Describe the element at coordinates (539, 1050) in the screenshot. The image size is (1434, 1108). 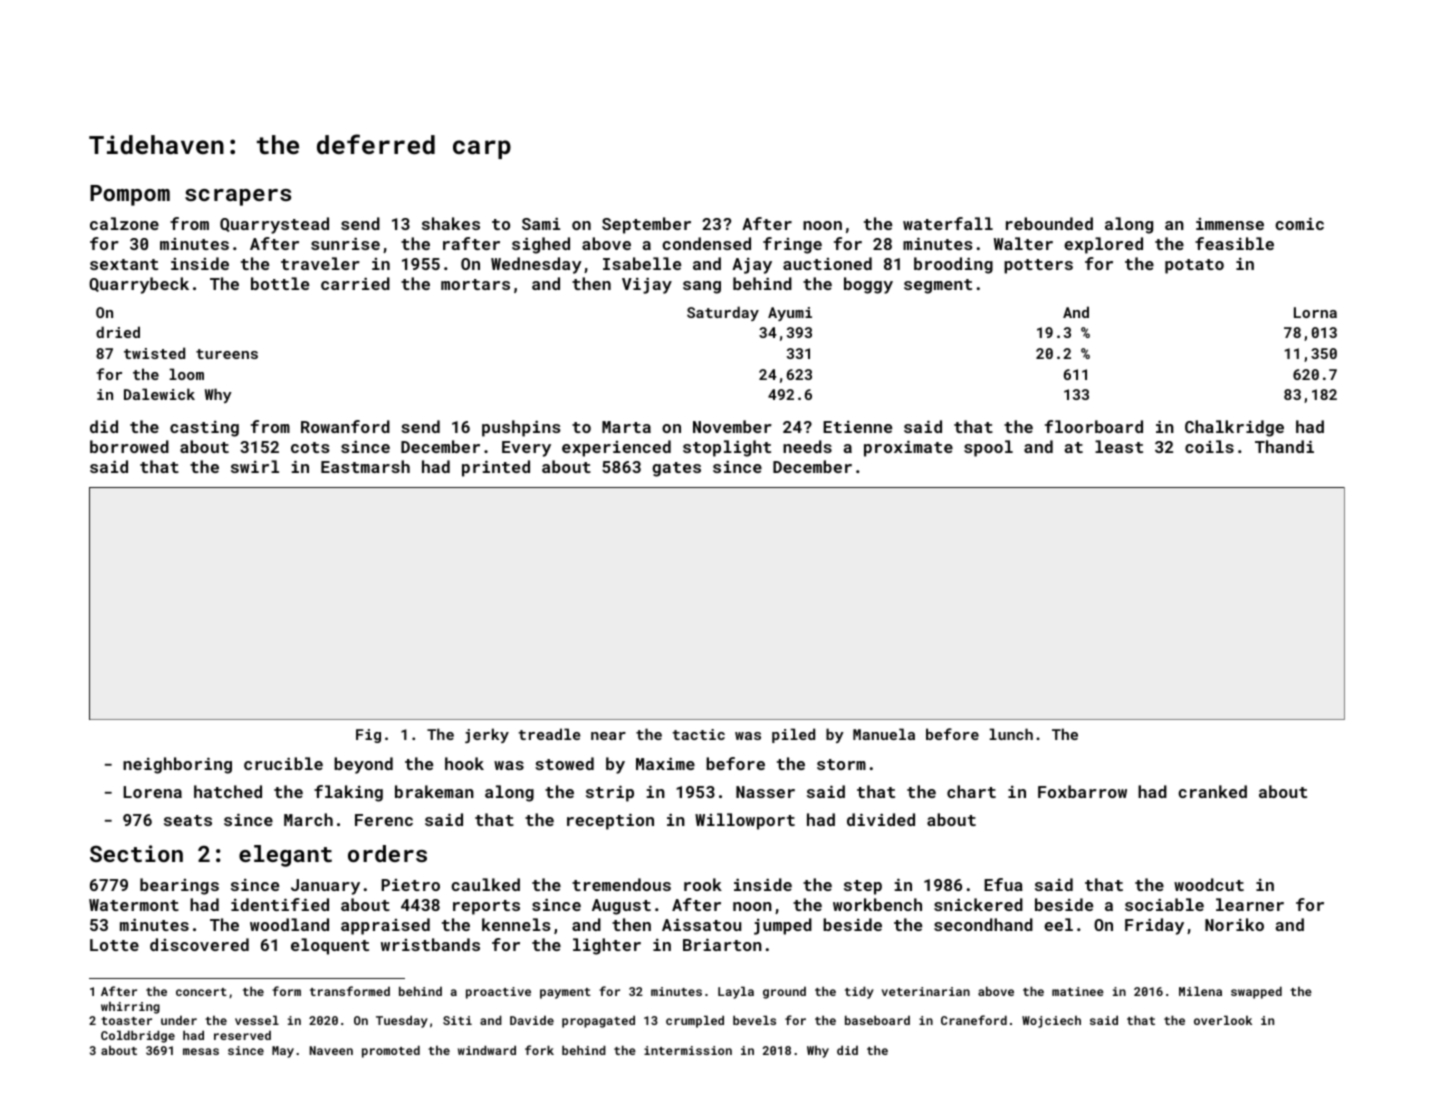
I see `fork` at that location.
